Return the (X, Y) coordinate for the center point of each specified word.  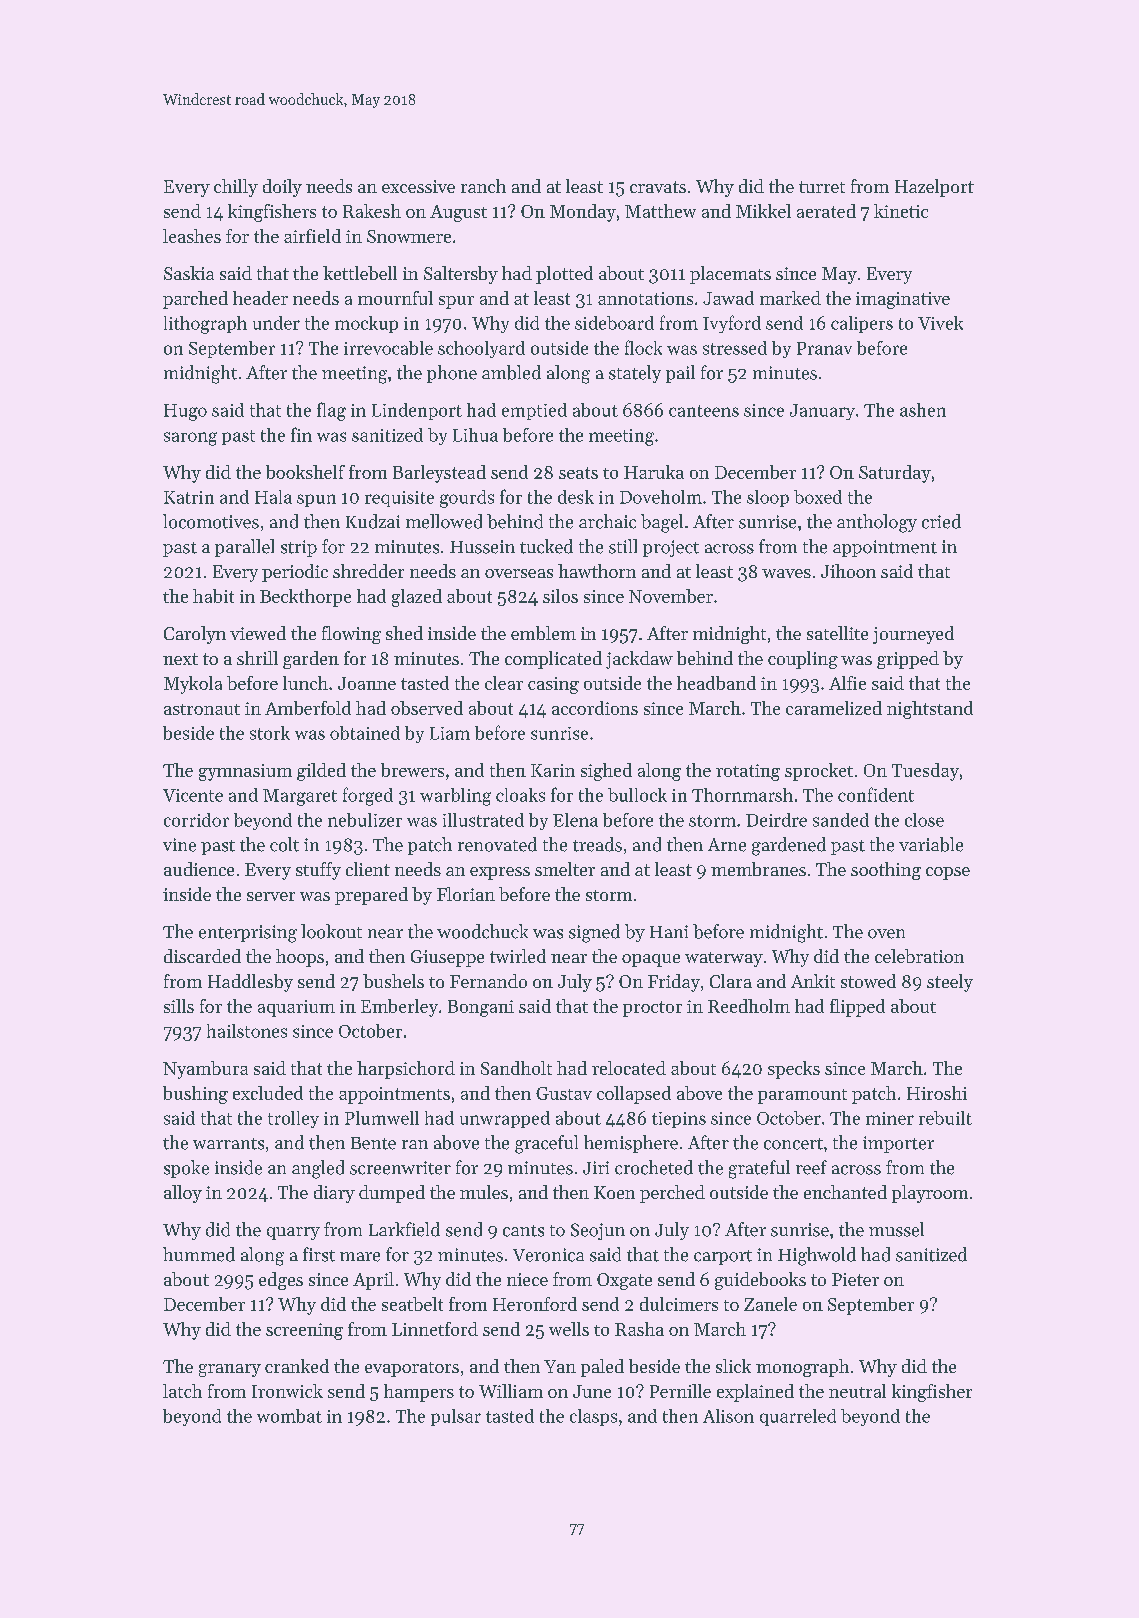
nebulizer (365, 820)
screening (304, 1331)
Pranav (824, 348)
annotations (645, 298)
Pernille (680, 1391)
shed (404, 633)
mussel (896, 1229)
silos (560, 596)
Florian (466, 894)
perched (672, 1194)
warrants (228, 1144)
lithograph (205, 325)
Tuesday (925, 772)
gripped (908, 660)
